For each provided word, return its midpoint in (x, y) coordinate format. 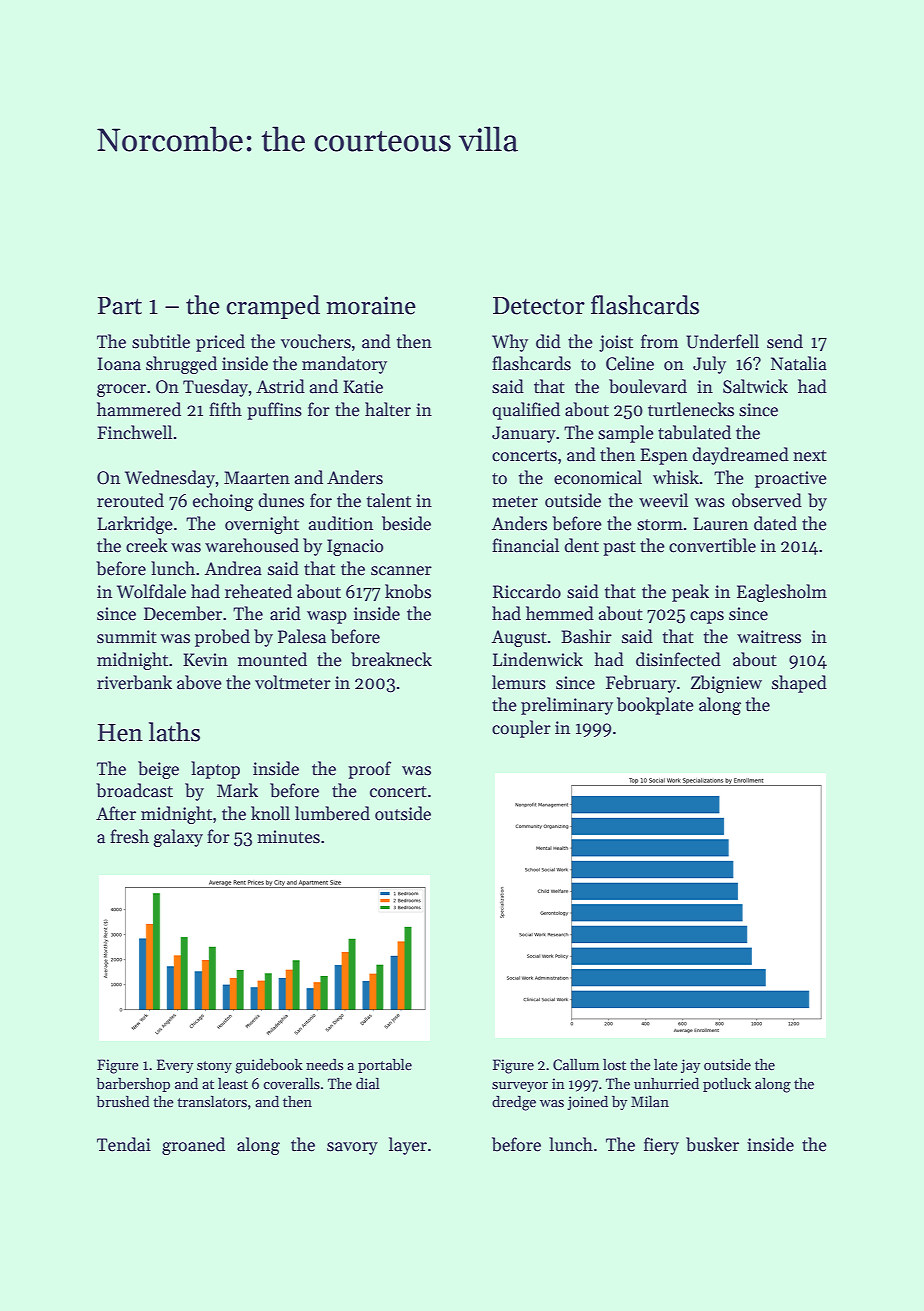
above (199, 682)
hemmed (560, 613)
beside (406, 523)
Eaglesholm (782, 593)
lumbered (332, 813)
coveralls (291, 1083)
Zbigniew (726, 684)
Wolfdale (151, 591)
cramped (273, 307)
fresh (129, 836)
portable (385, 1066)
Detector (539, 306)
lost (614, 1064)
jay (690, 1066)
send (785, 341)
